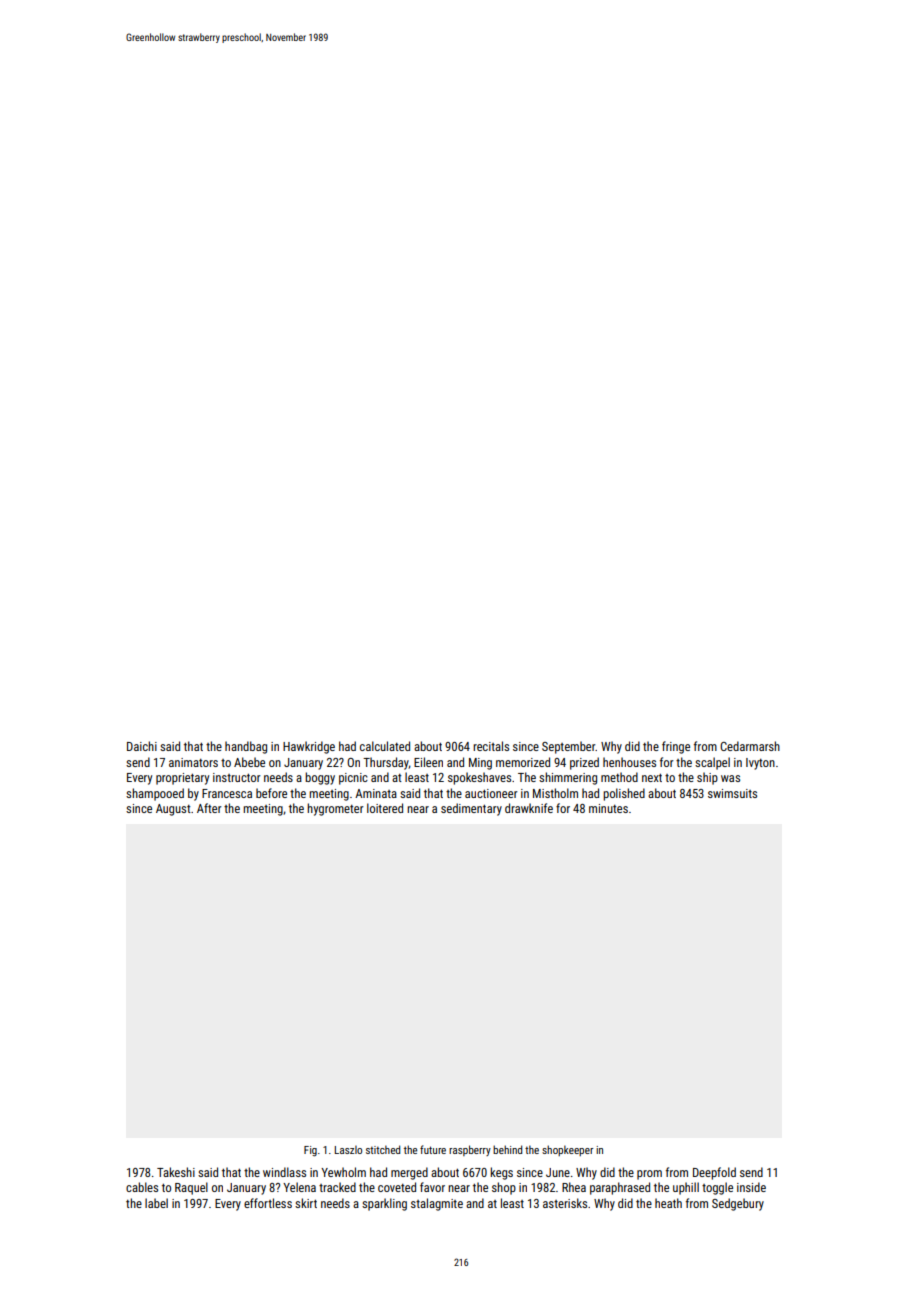 Image resolution: width=908 pixels, height=1316 pixels. What do you see at coordinates (491, 746) in the document?
I see `recitals` at bounding box center [491, 746].
